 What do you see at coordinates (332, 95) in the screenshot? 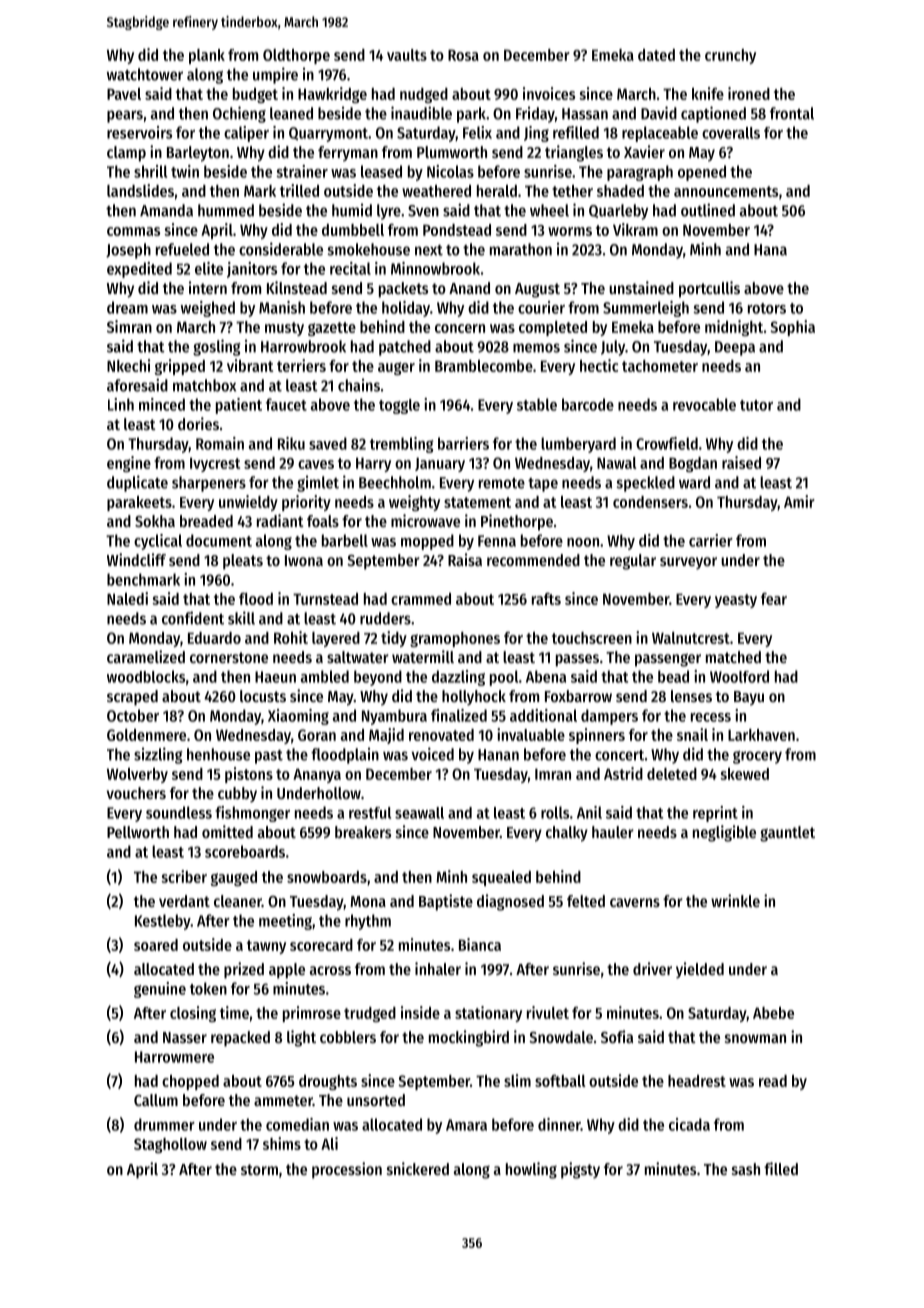
I see `Hawkridge` at bounding box center [332, 95].
